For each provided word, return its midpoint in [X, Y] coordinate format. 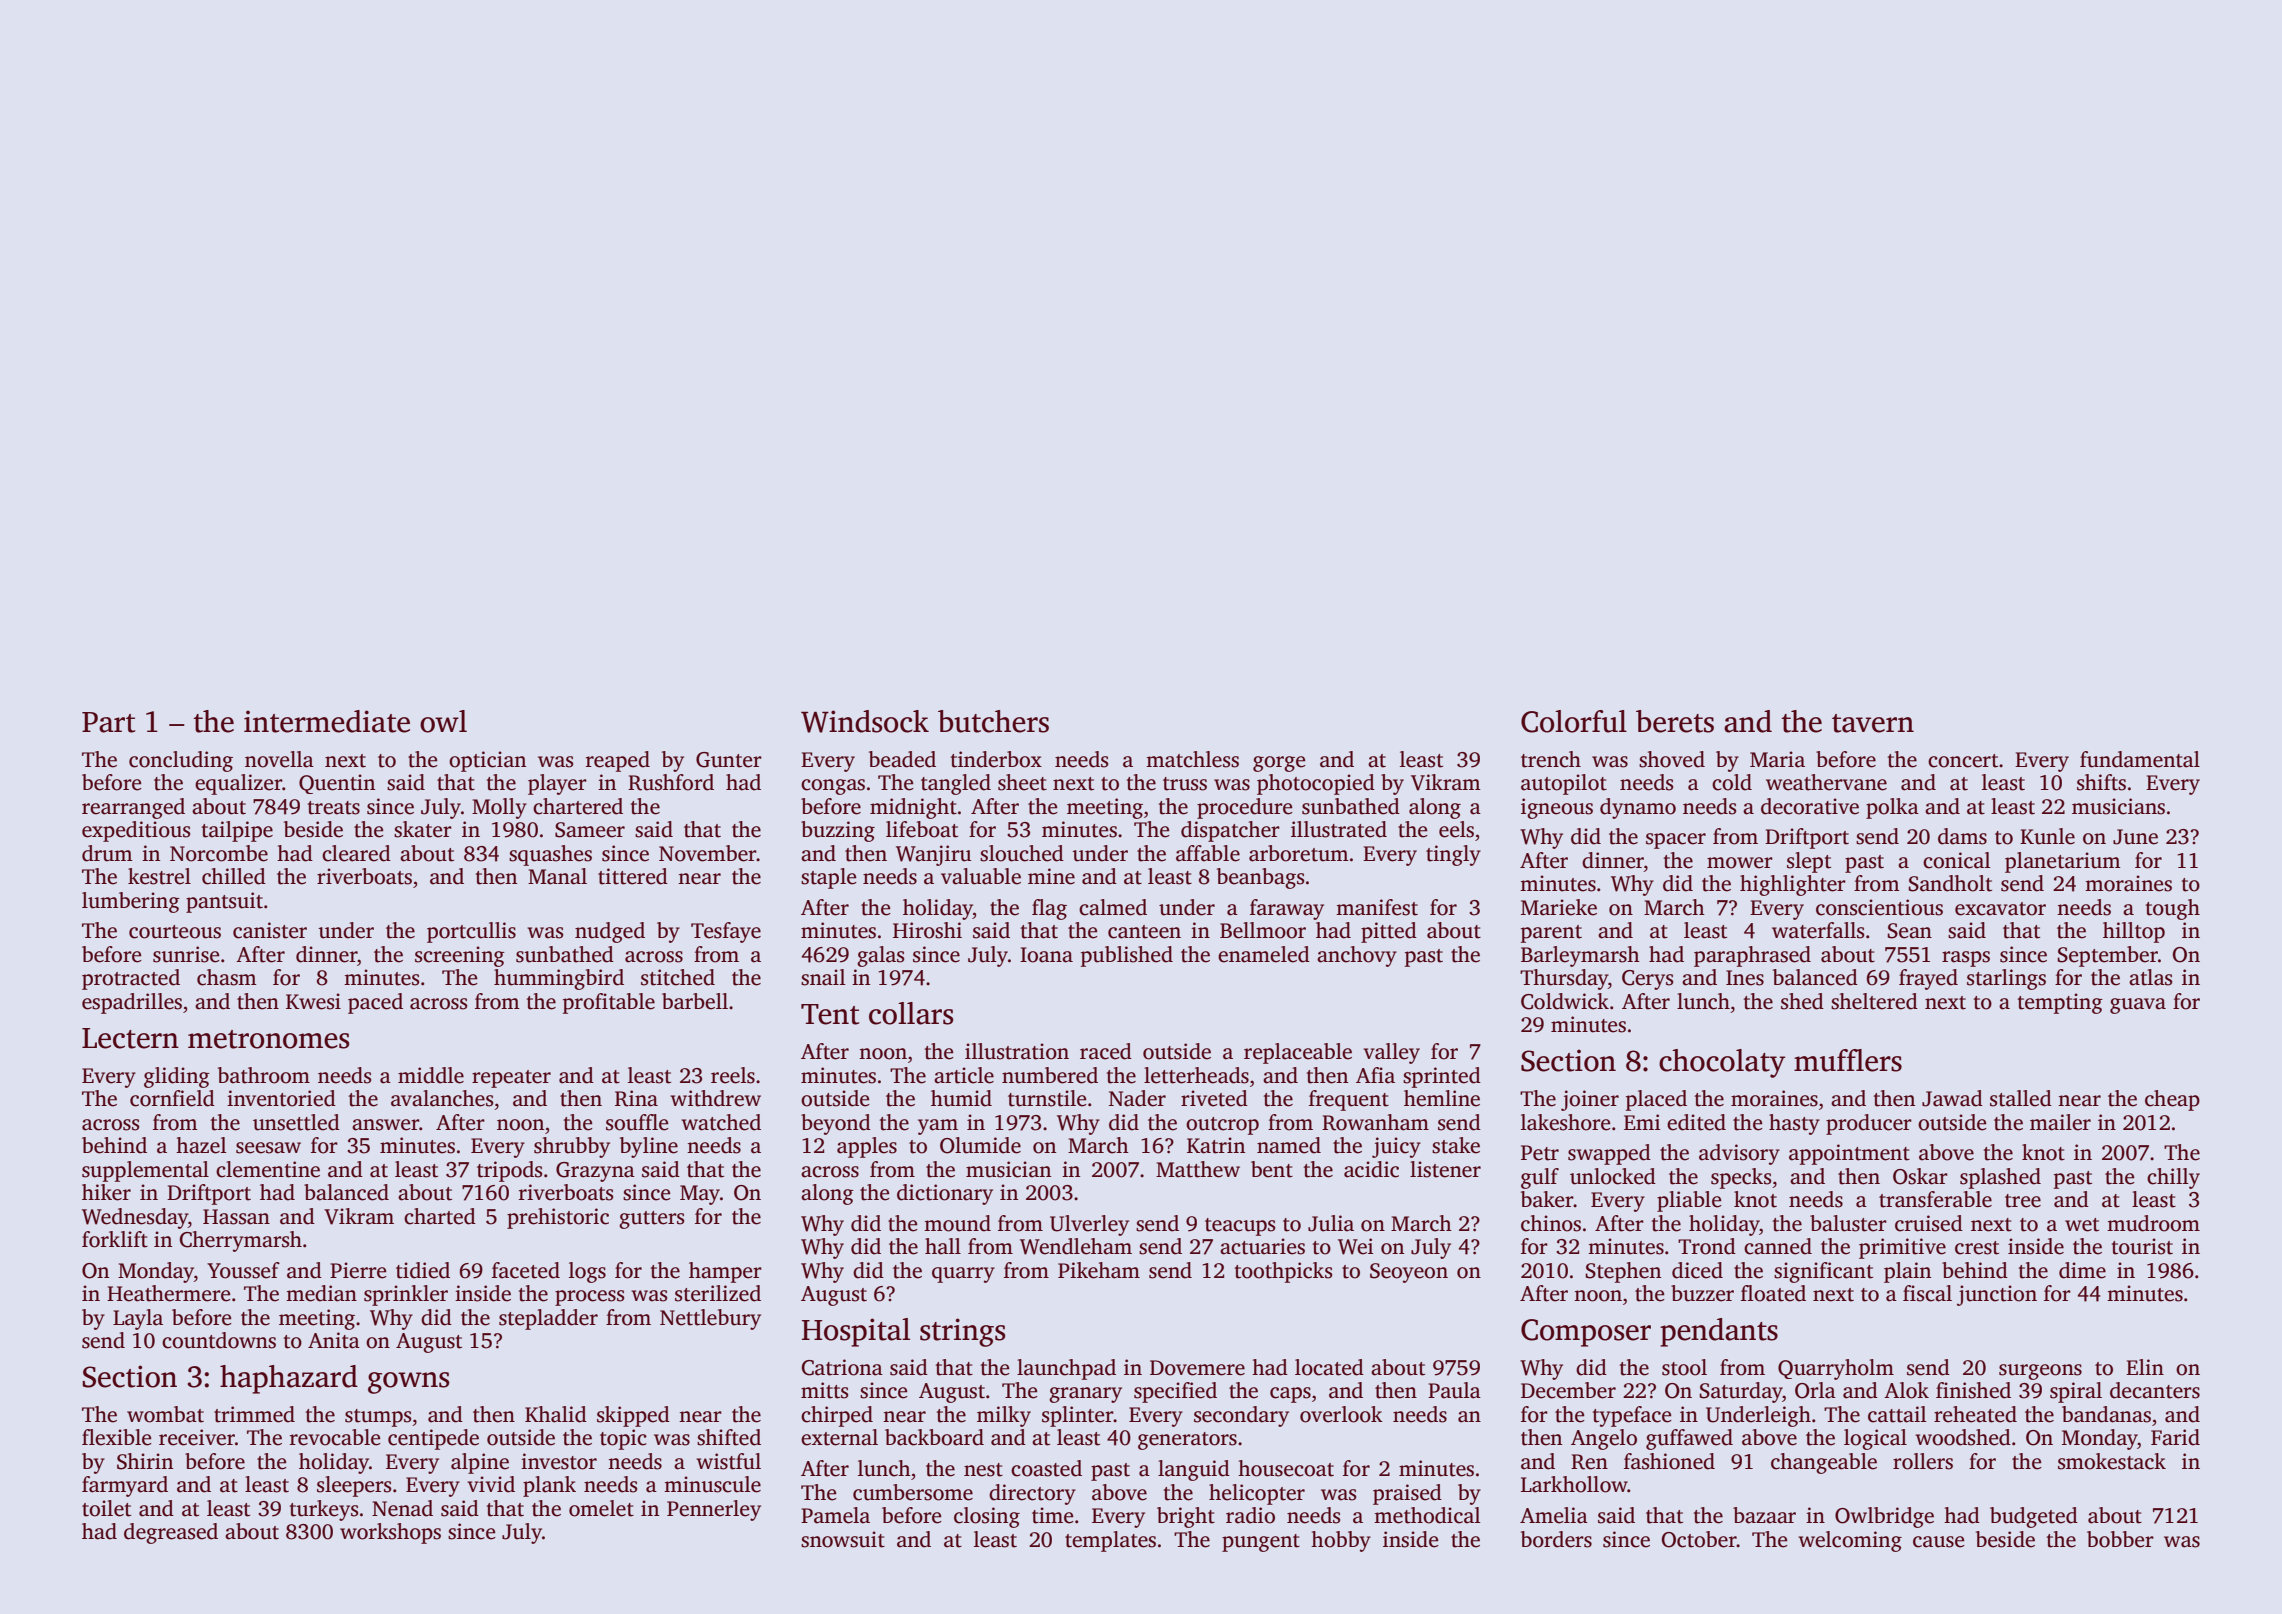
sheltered [1874, 1001]
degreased [171, 1533]
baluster [1848, 1223]
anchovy [1357, 956]
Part [109, 722]
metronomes [268, 1039]
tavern [1873, 723]
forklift [115, 1239]
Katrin [1216, 1145]
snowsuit [843, 1539]
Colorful [1574, 721]
